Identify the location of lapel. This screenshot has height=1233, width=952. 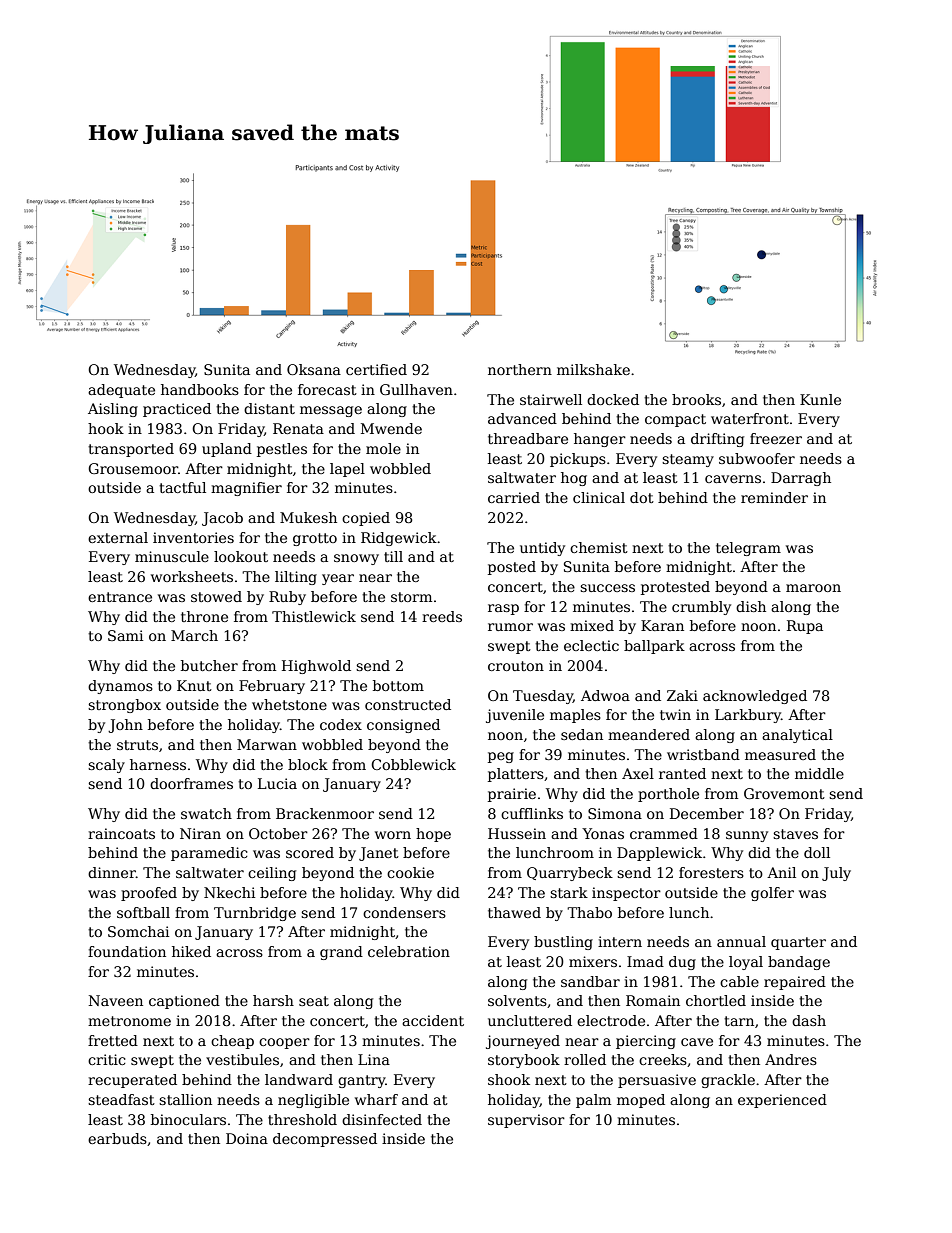
(347, 470).
